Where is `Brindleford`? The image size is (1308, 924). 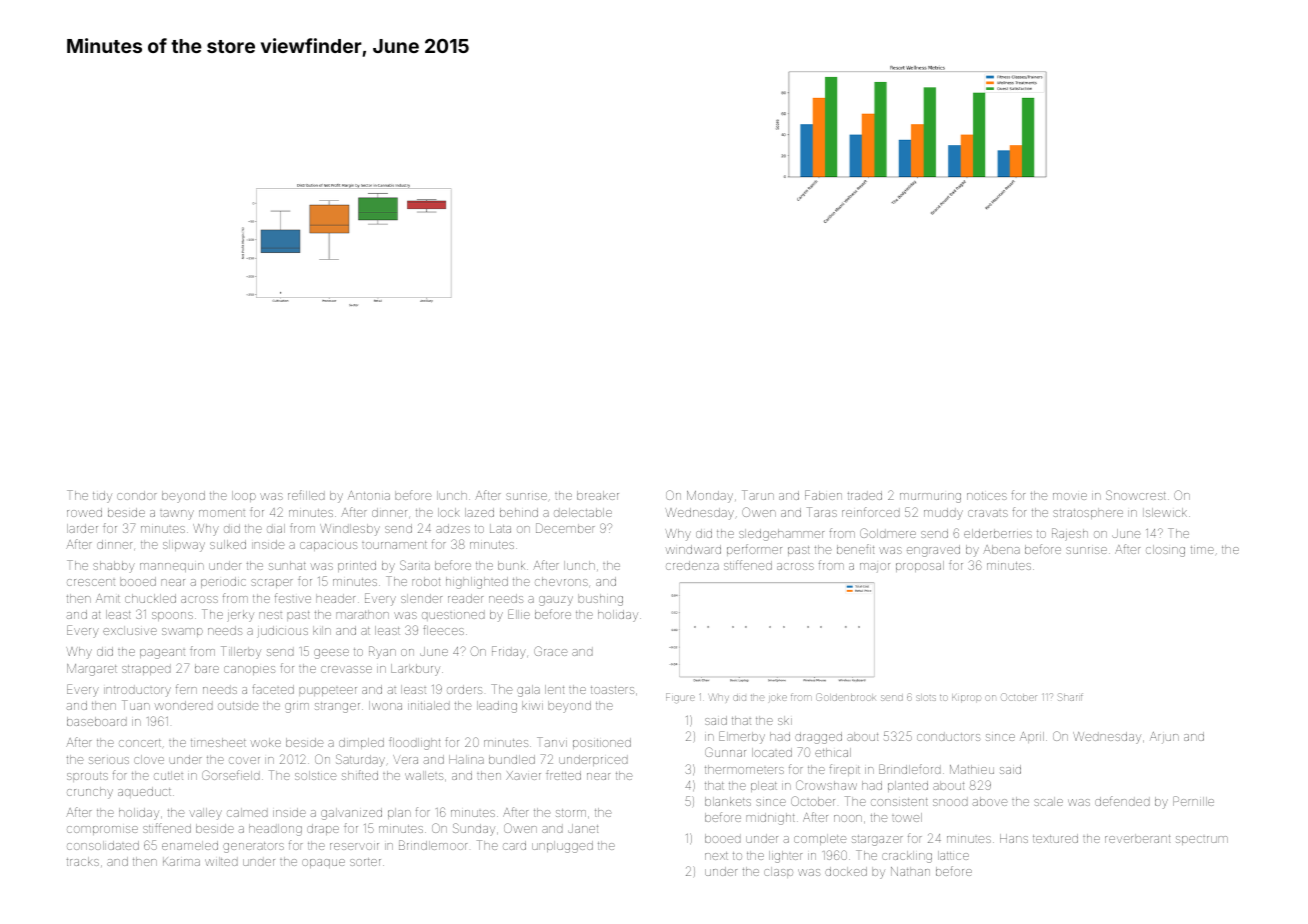
Brindleford is located at coordinates (910, 769).
